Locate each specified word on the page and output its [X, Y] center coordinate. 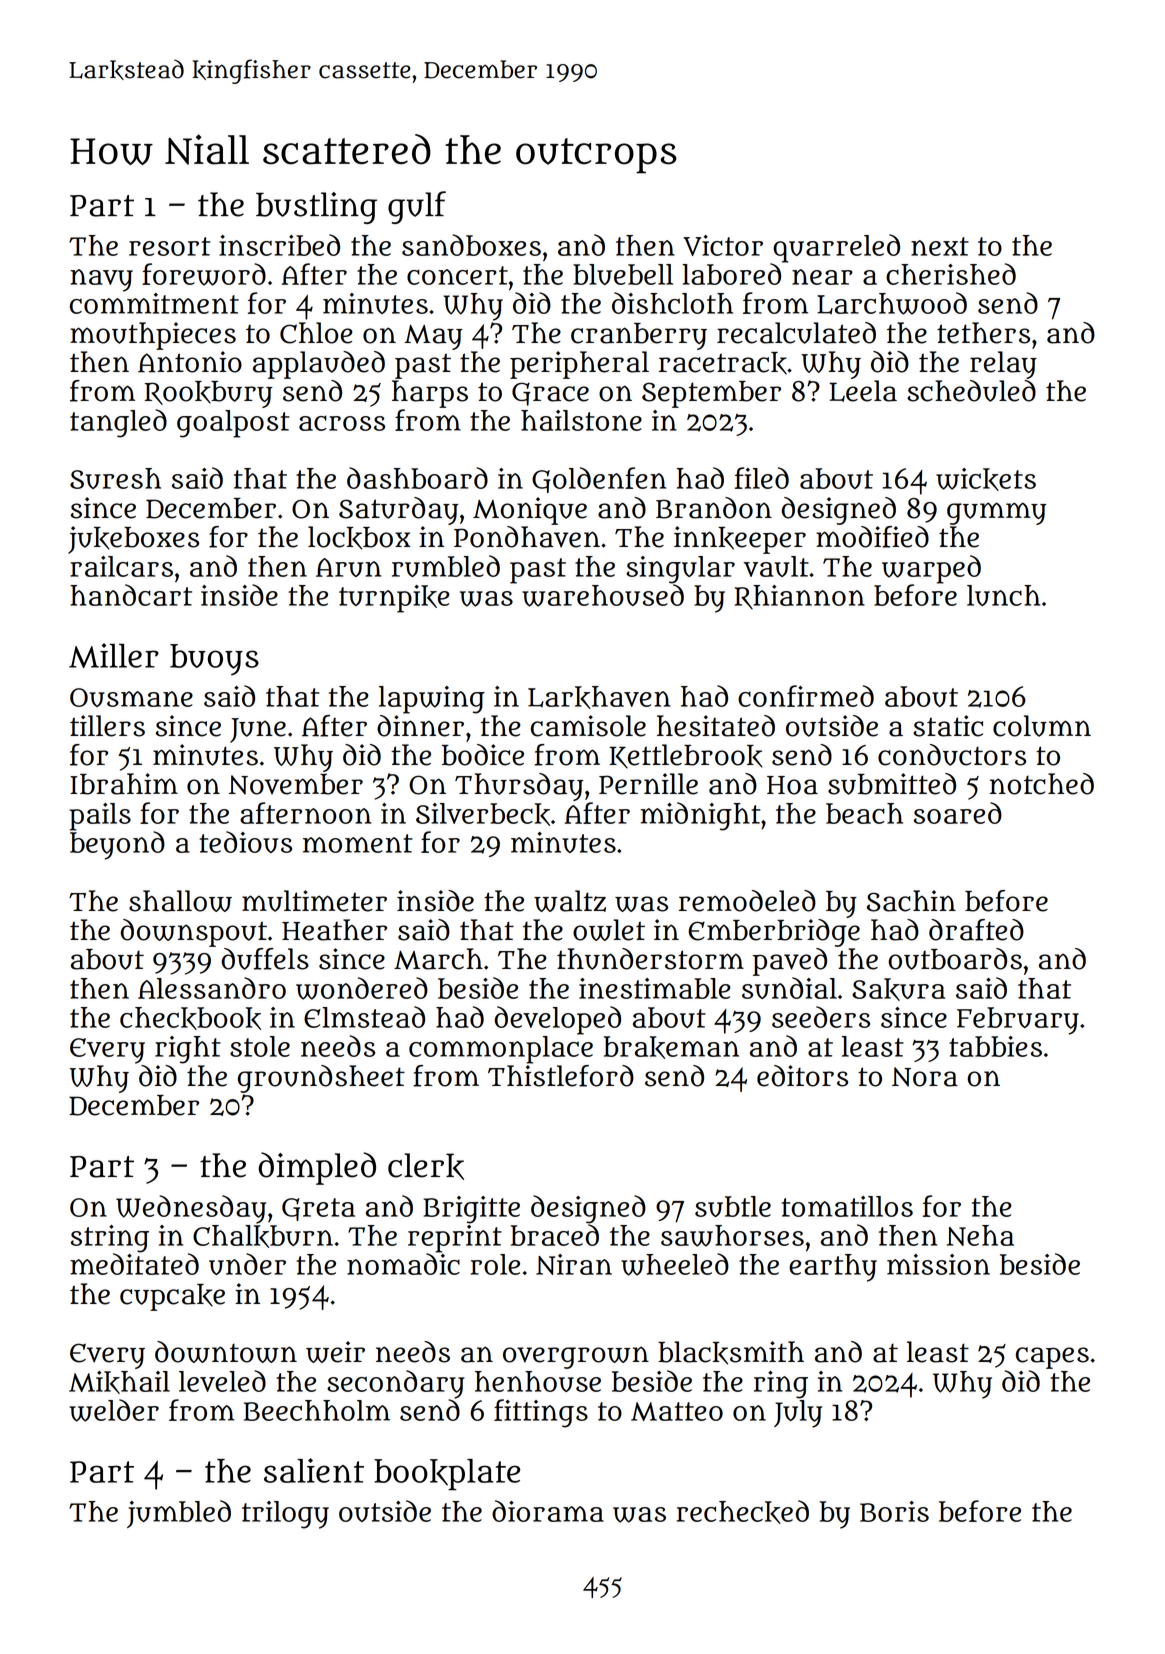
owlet [609, 930]
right [188, 1050]
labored [731, 274]
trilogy [285, 1515]
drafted [976, 930]
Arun [348, 567]
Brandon [714, 508]
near [822, 277]
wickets [986, 479]
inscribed [279, 245]
